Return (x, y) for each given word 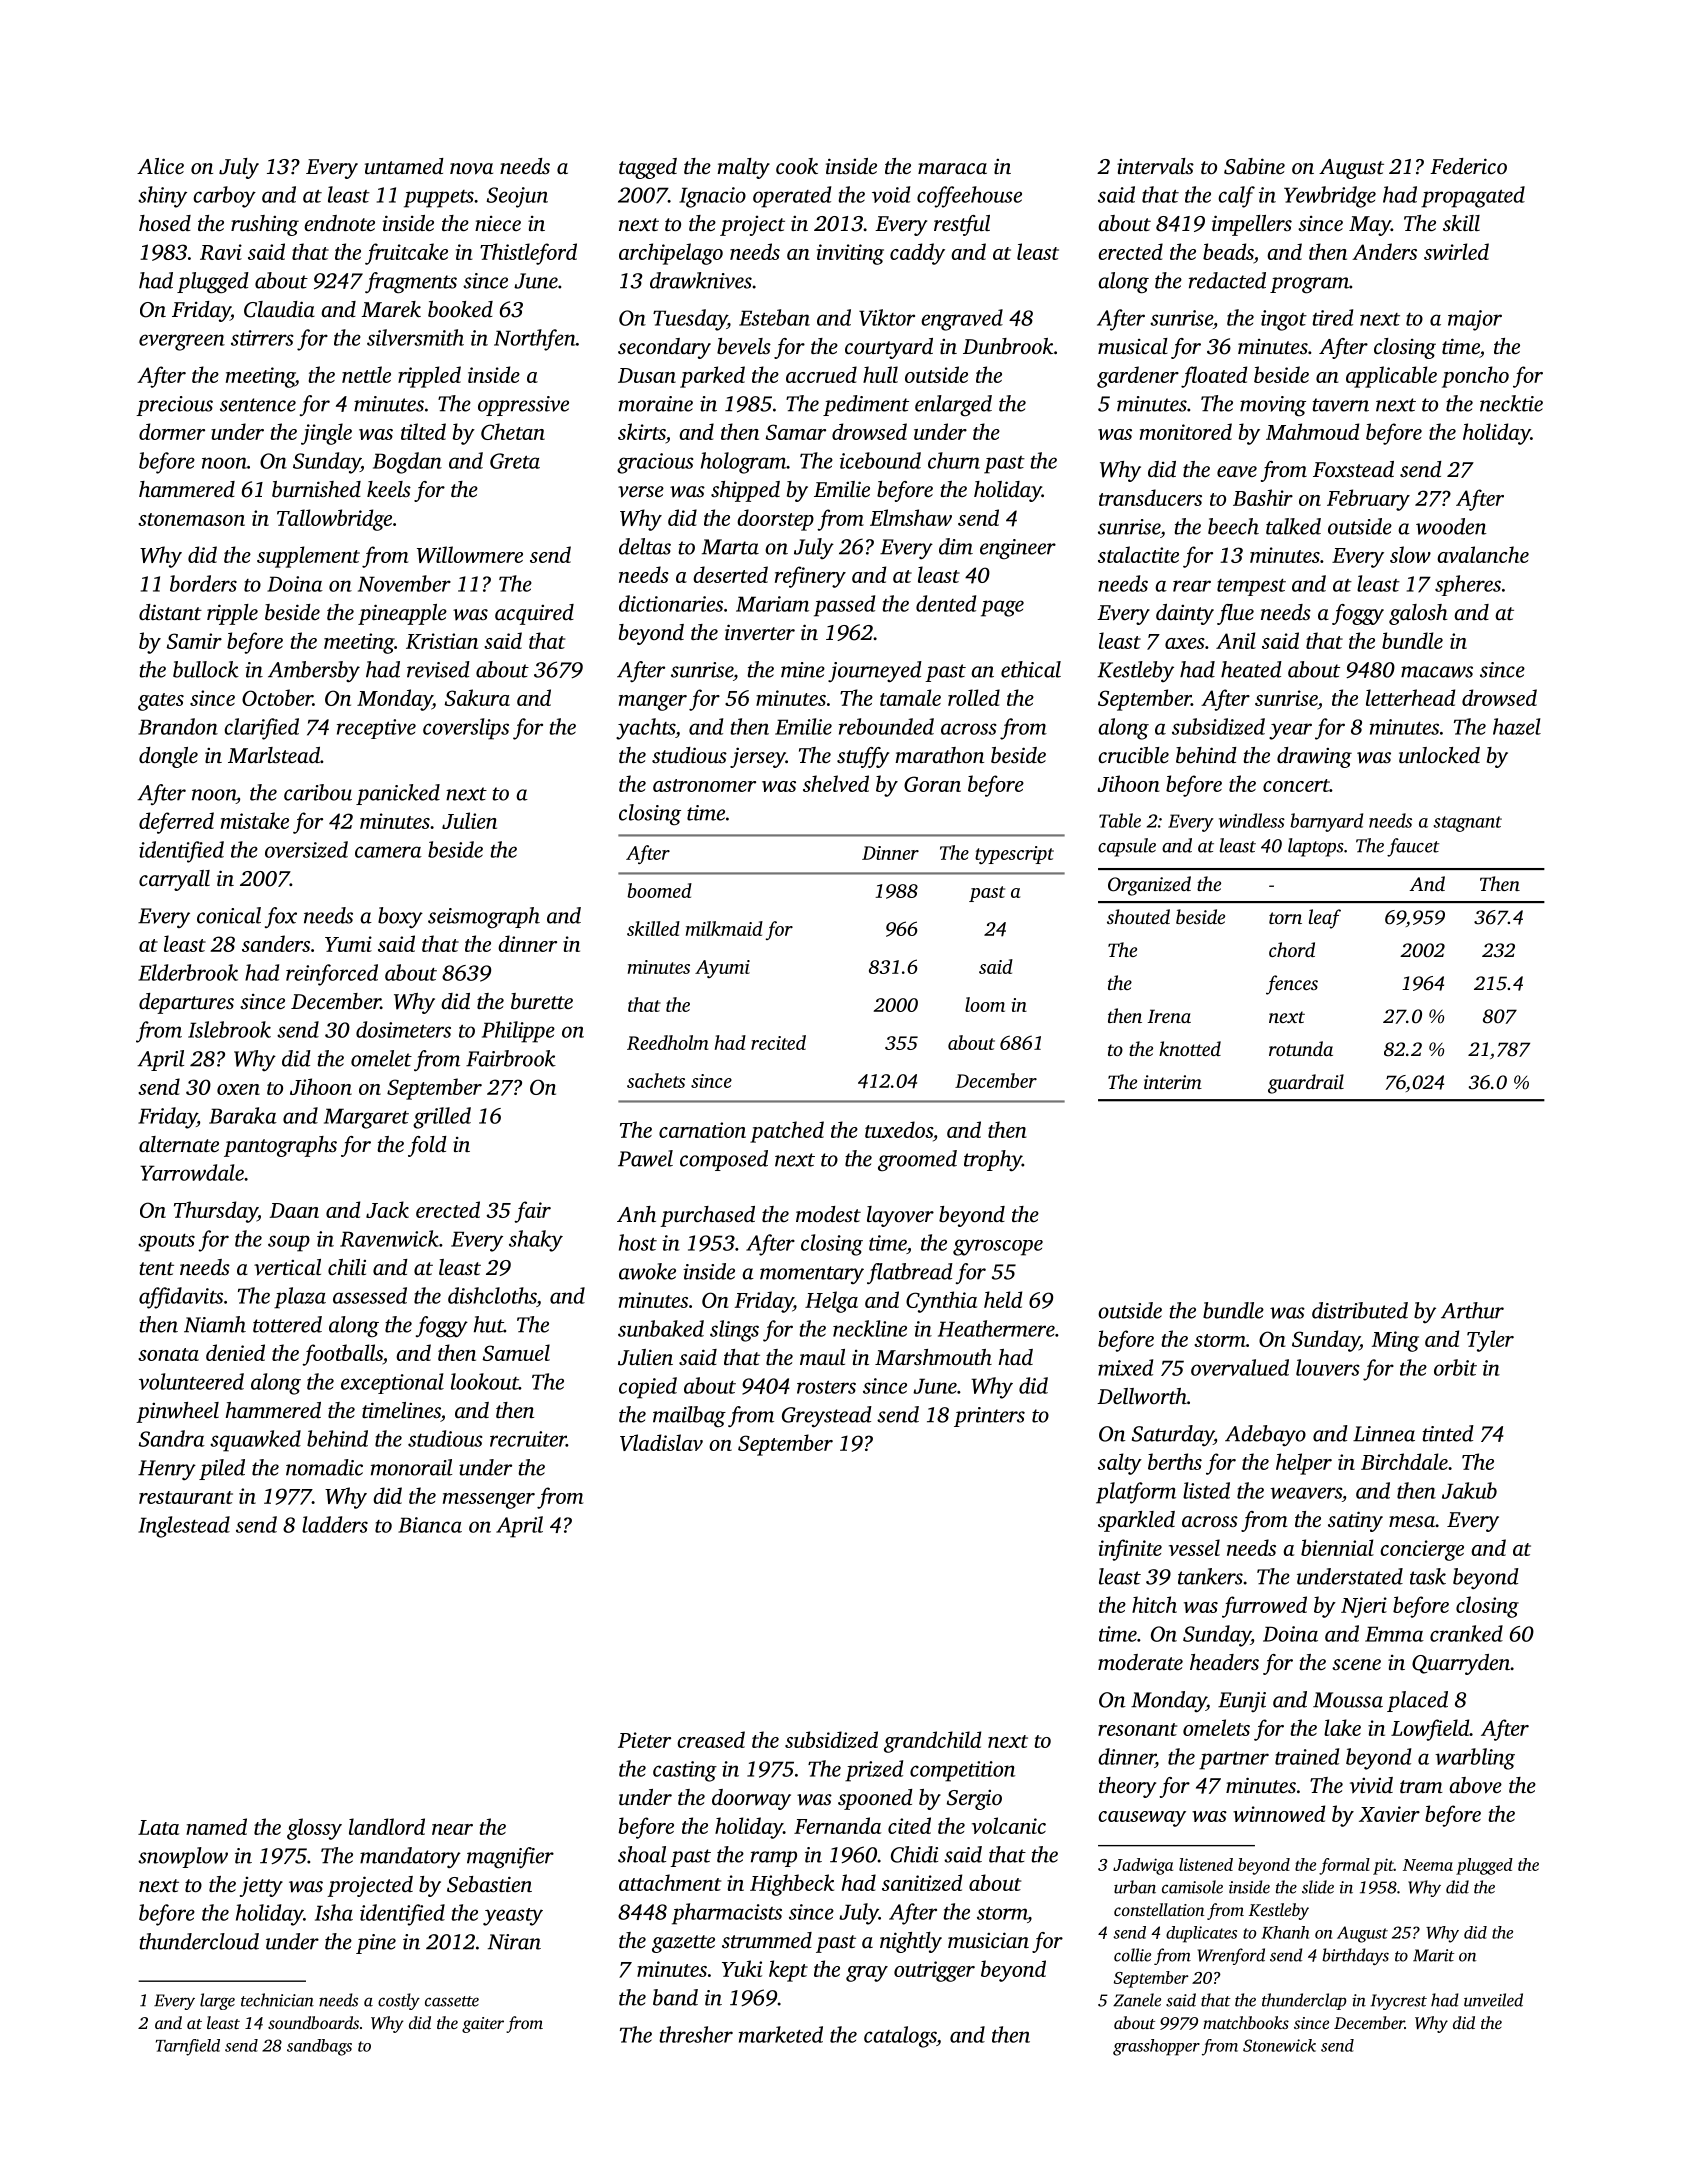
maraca (952, 168)
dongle (168, 757)
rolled (974, 697)
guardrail (1306, 1084)
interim (1173, 1082)
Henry (167, 1470)
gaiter (483, 2025)
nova (471, 169)
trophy (993, 1161)
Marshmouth (933, 1357)
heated (1251, 669)
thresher (696, 2034)
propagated (1473, 197)
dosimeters (403, 1029)
